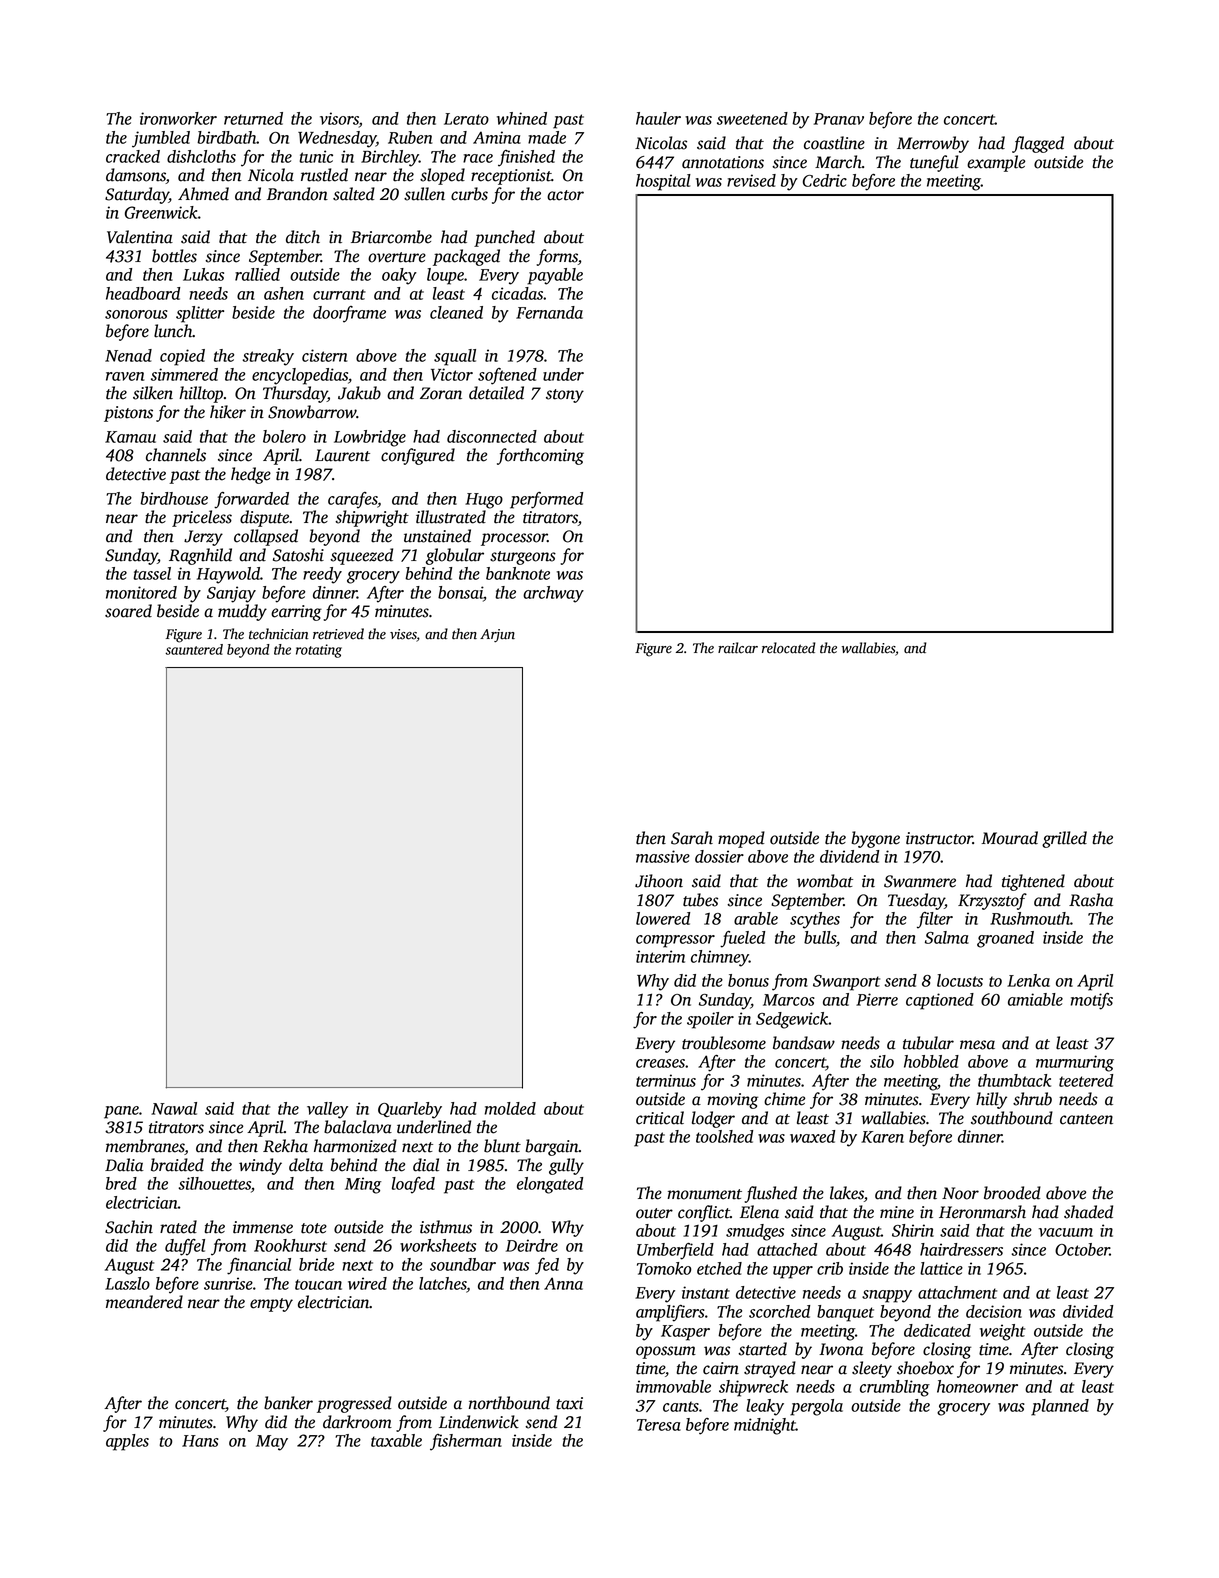 The image size is (1219, 1578). Describe the element at coordinates (825, 180) in the page. I see `Cedric` at that location.
